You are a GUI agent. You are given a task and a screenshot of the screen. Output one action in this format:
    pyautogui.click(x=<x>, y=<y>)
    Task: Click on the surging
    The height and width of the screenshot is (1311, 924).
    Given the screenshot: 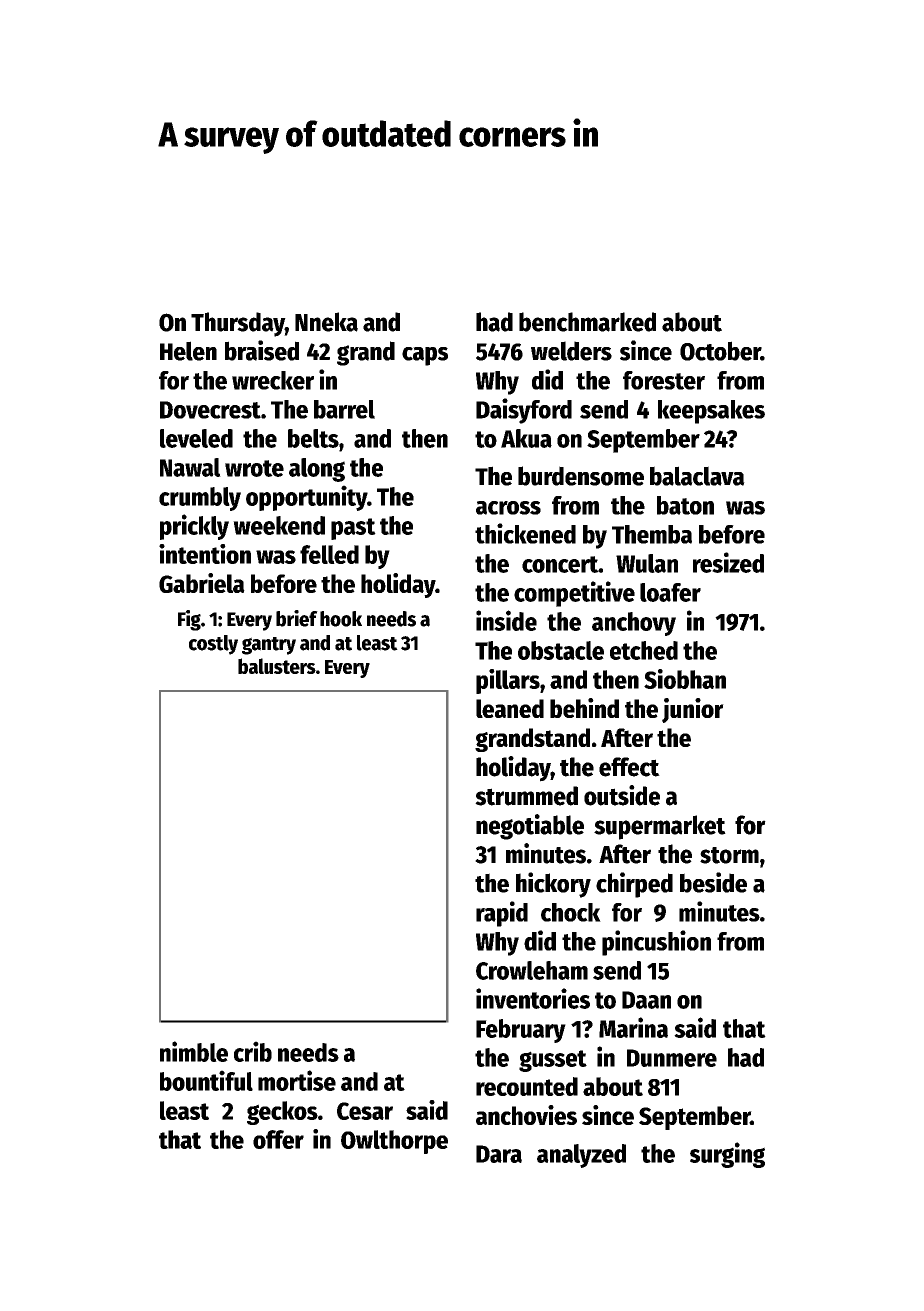 What is the action you would take?
    pyautogui.click(x=727, y=1155)
